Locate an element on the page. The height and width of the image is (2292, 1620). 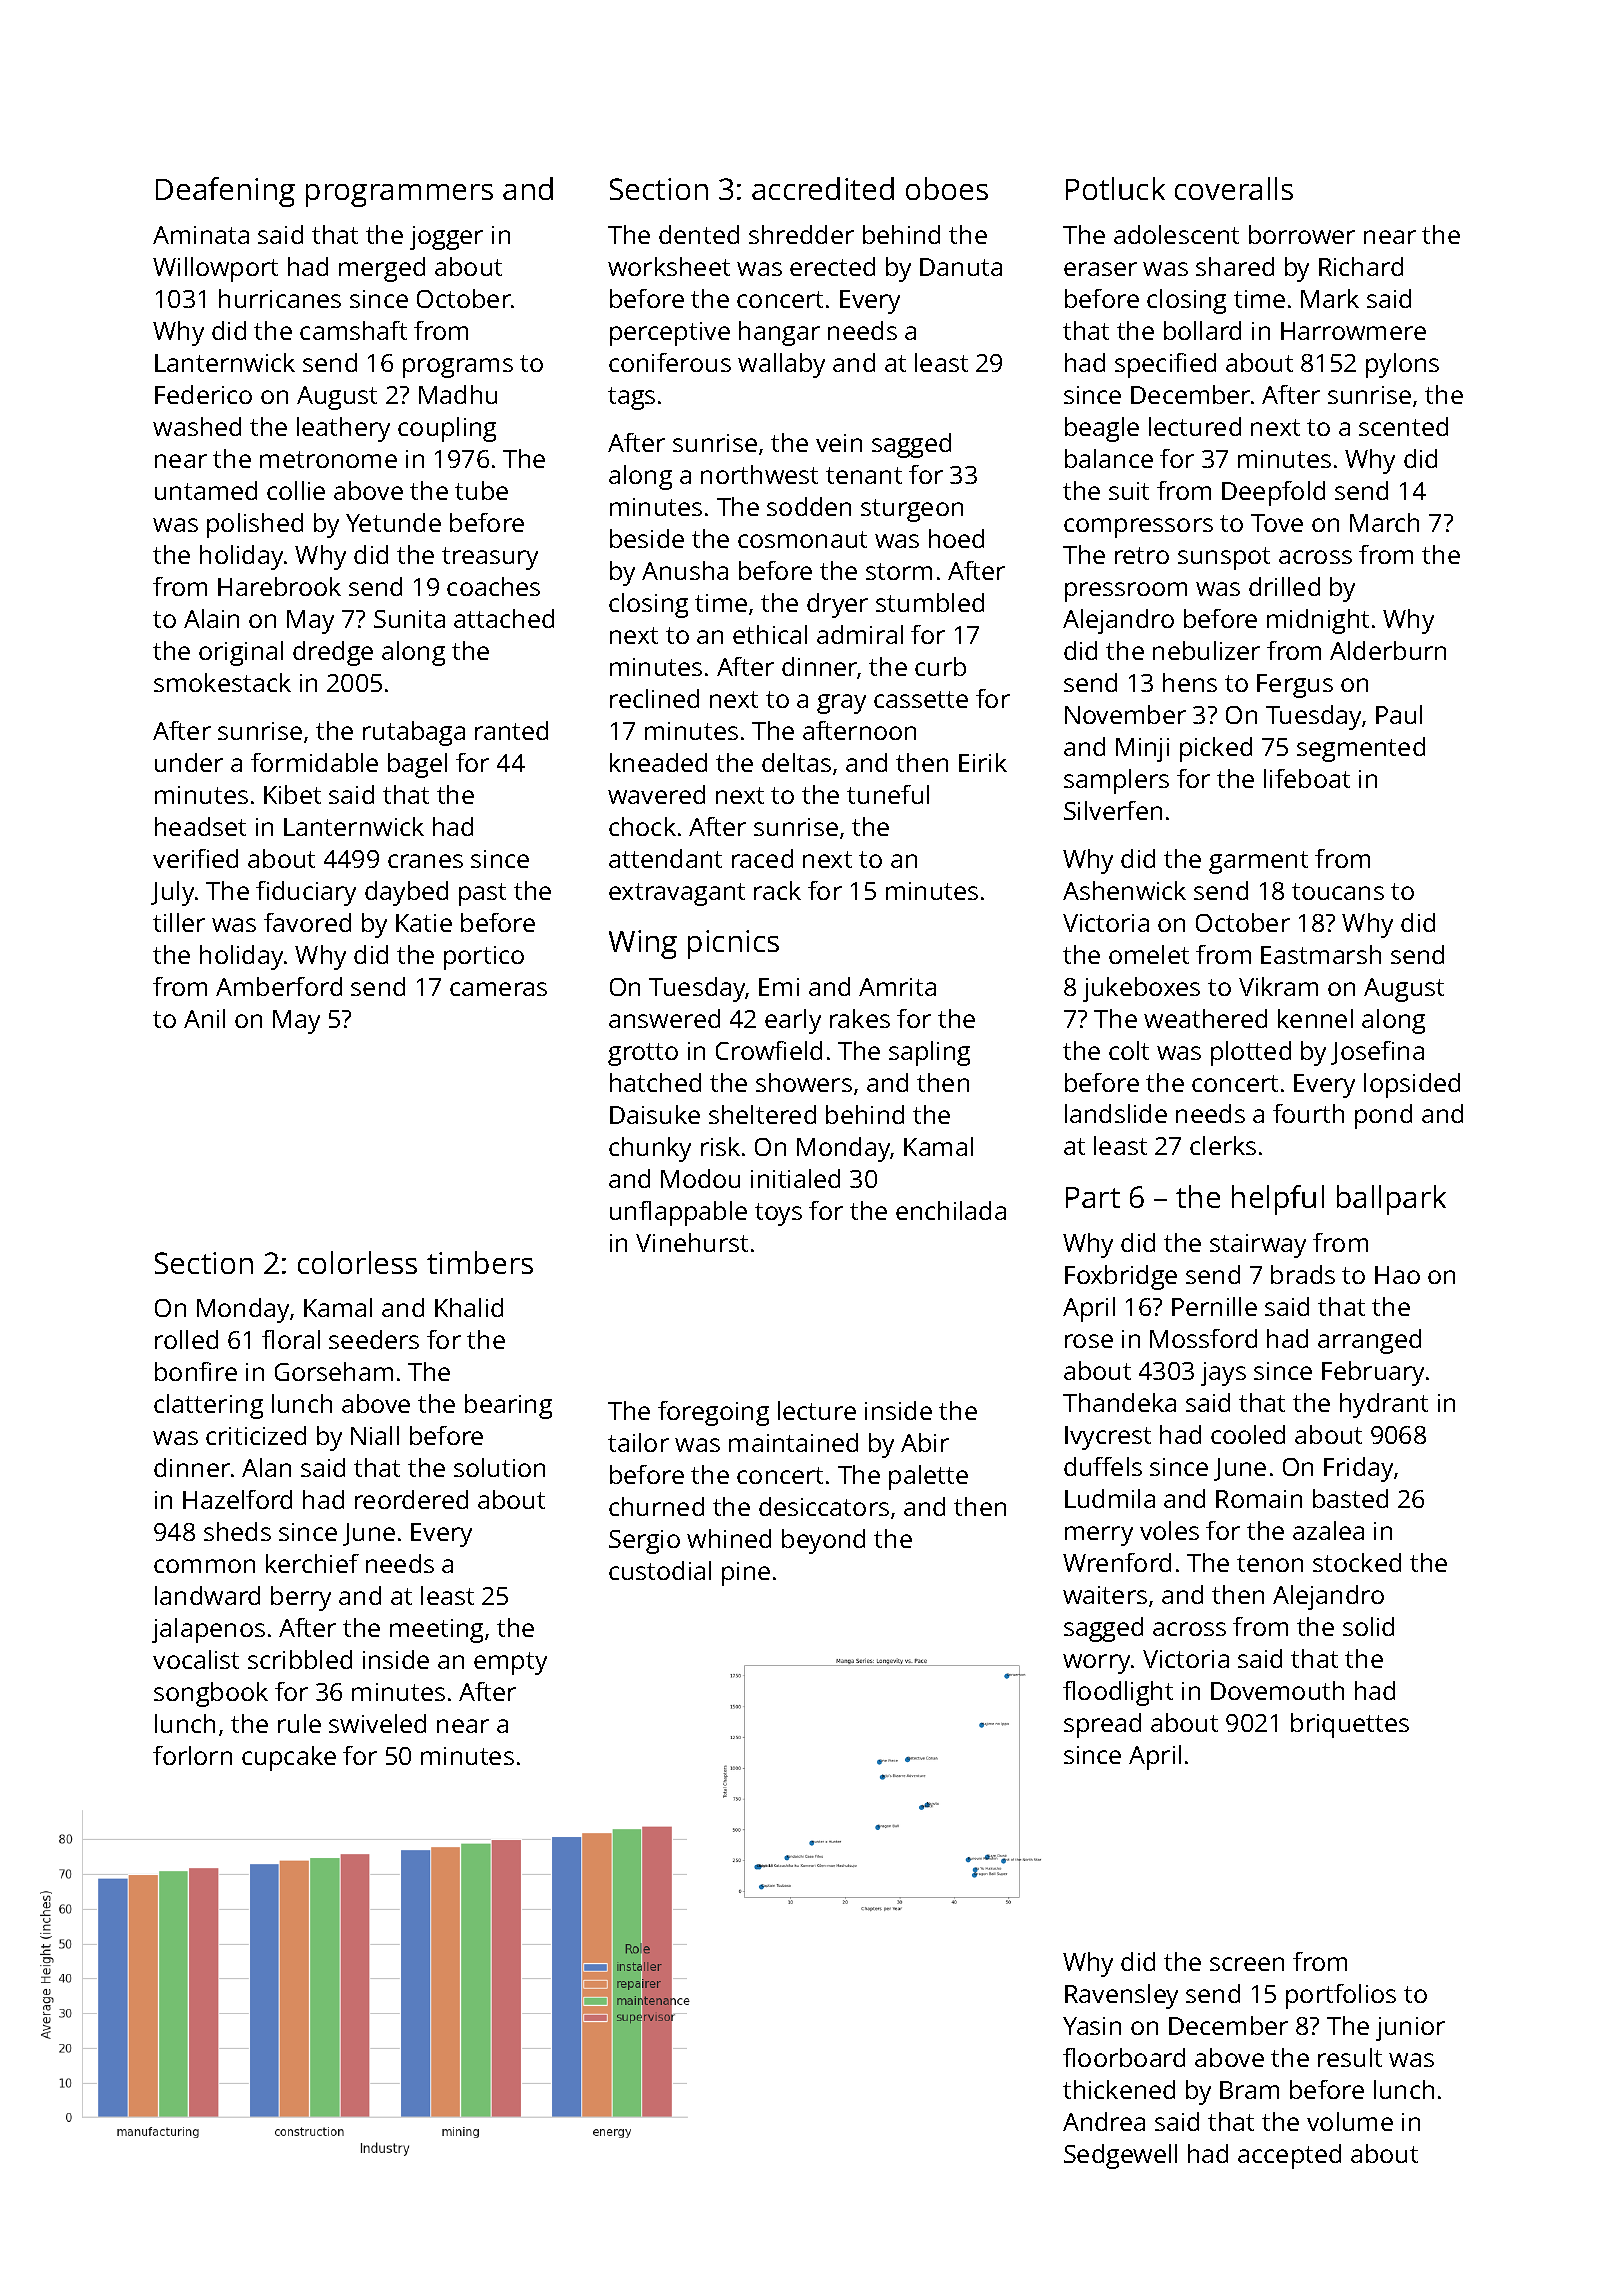
rack is located at coordinates (777, 890).
